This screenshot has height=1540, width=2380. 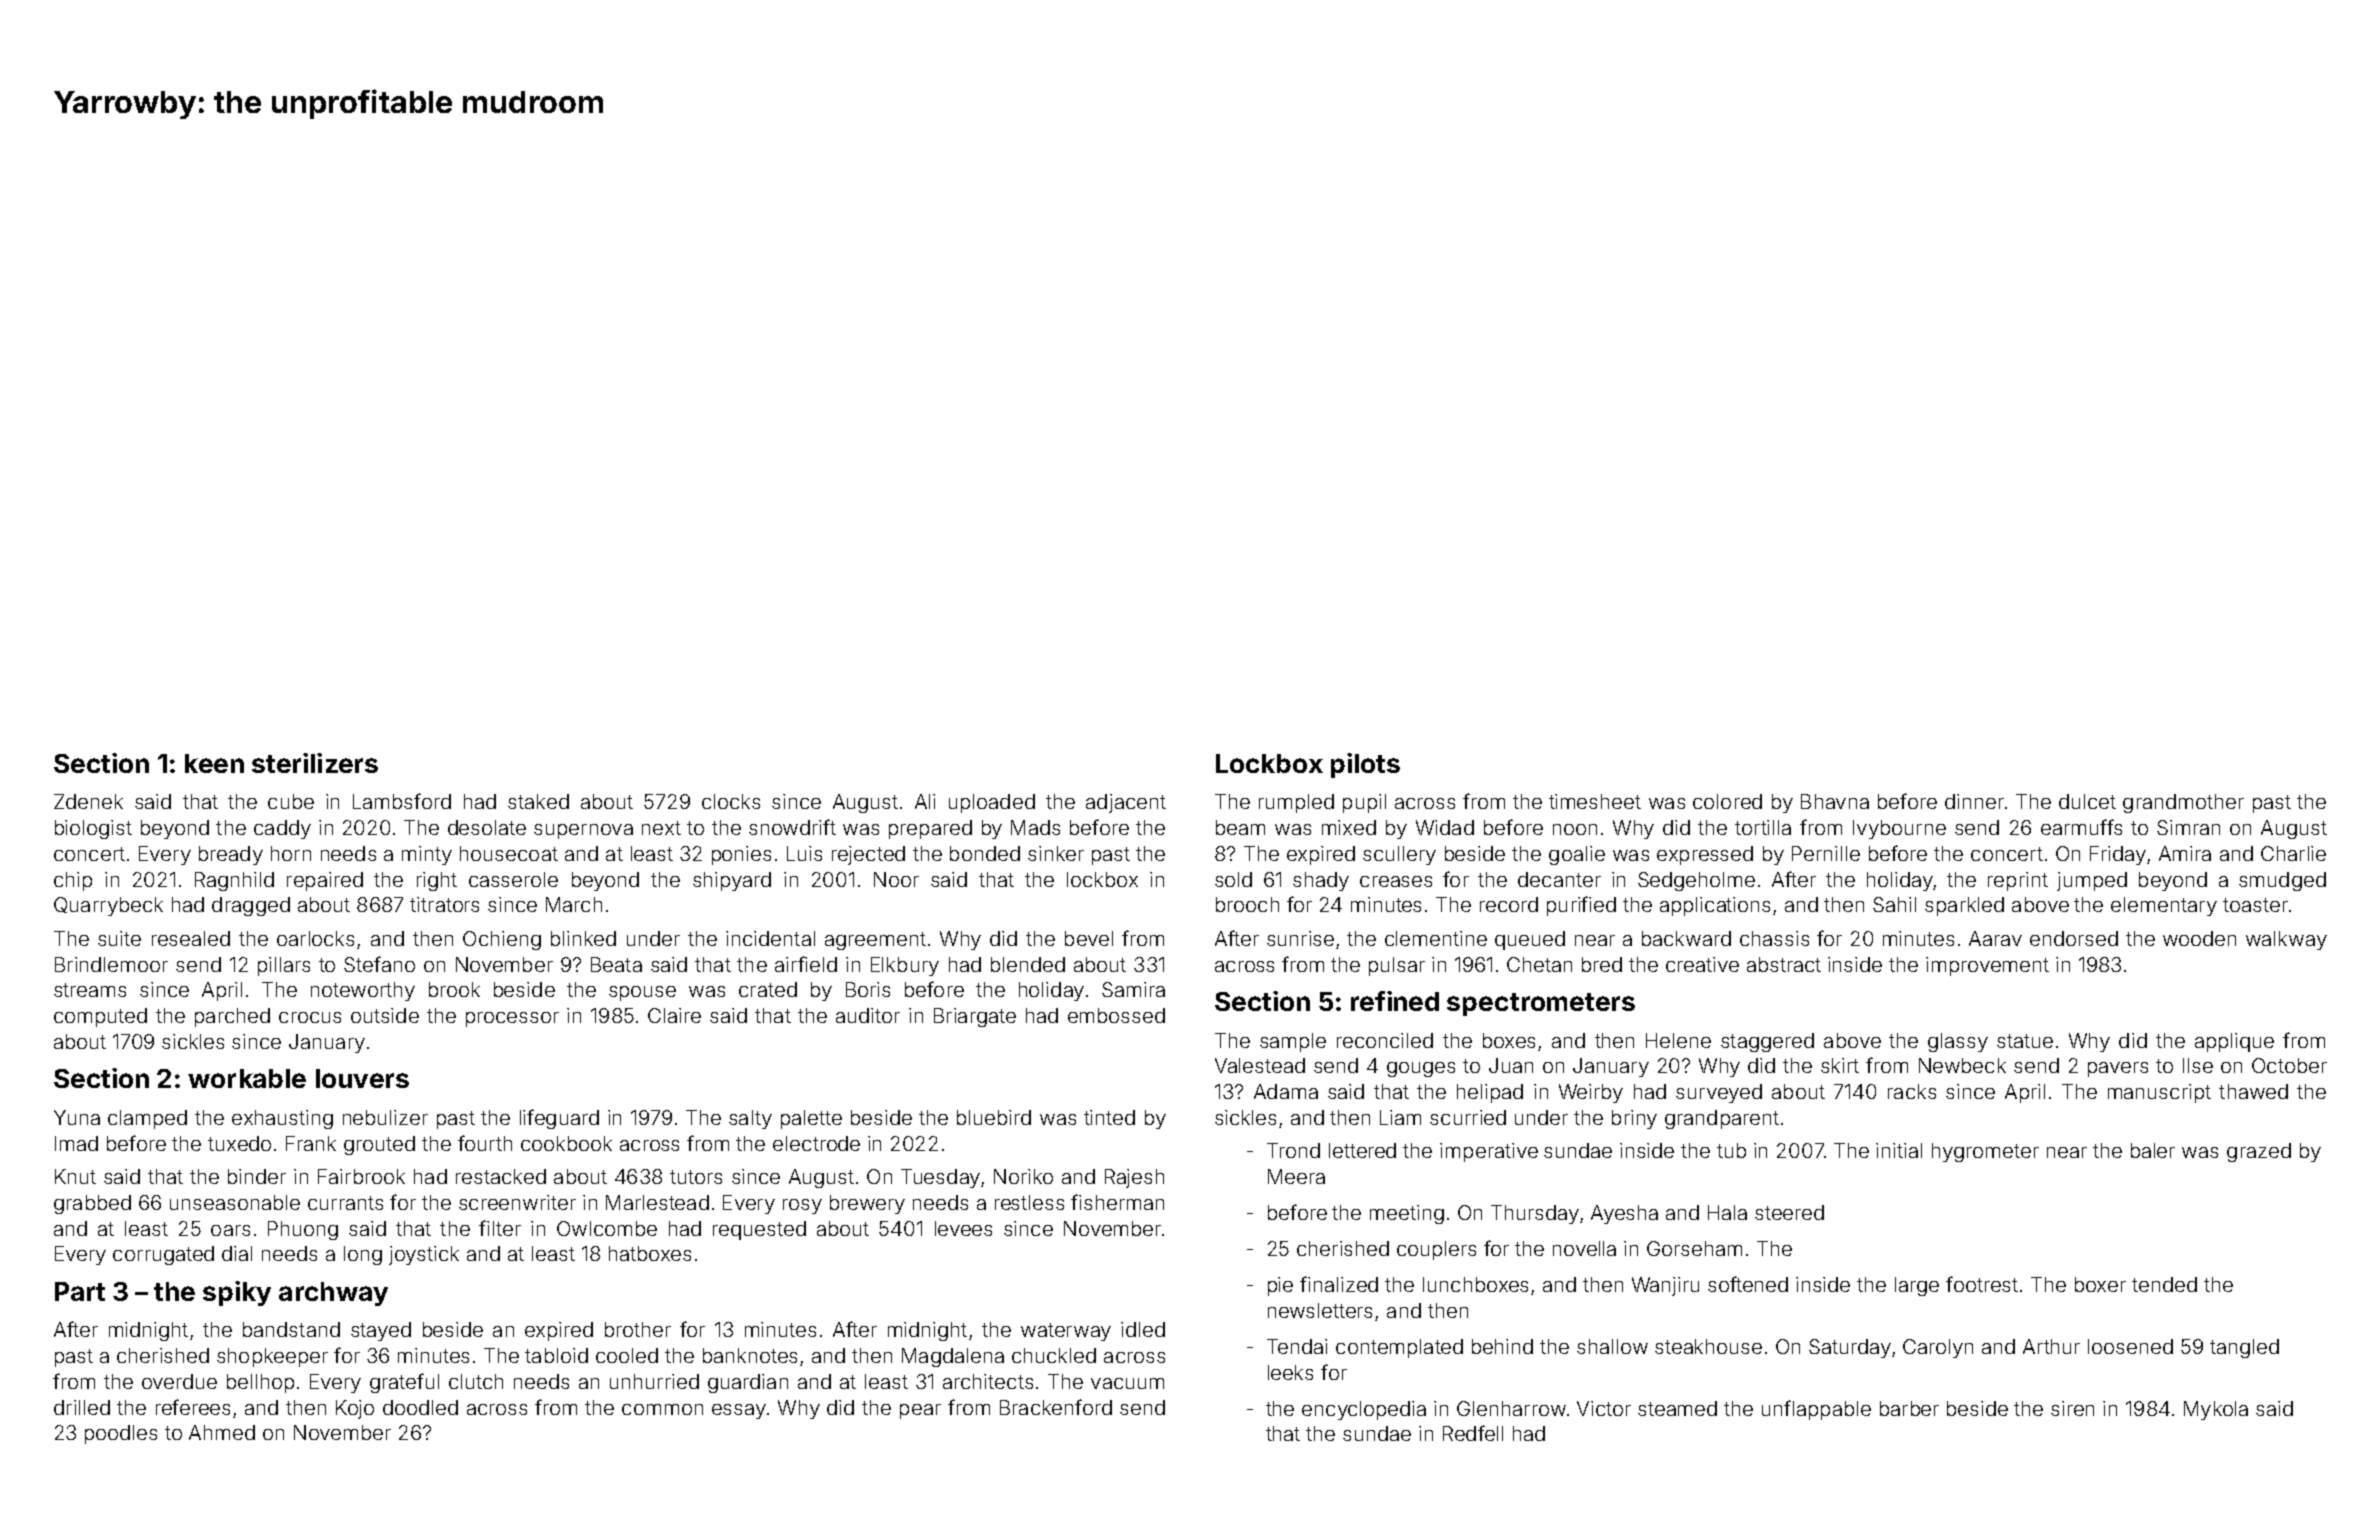 What do you see at coordinates (1974, 801) in the screenshot?
I see `dinner` at bounding box center [1974, 801].
